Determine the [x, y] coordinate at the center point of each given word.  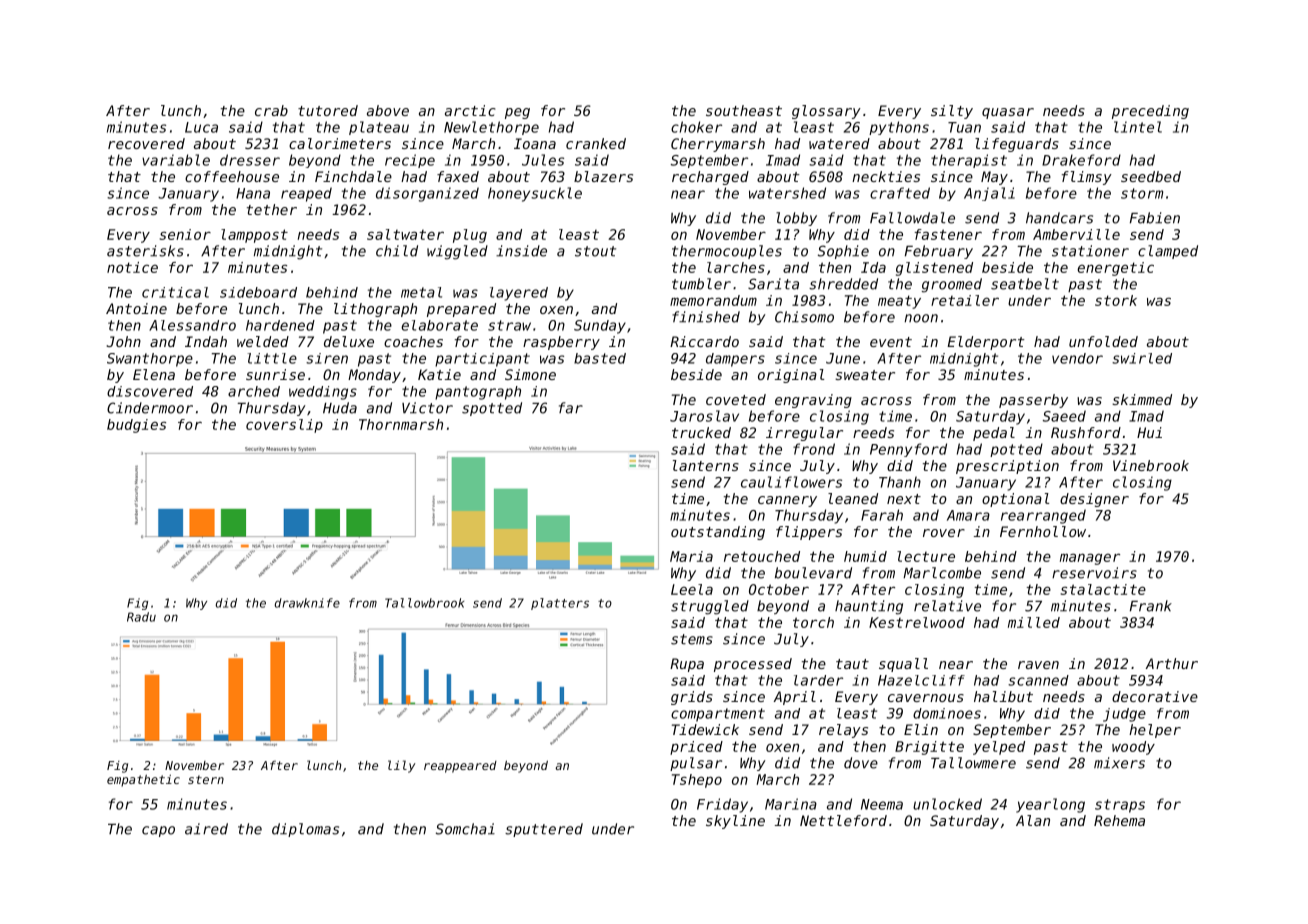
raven [1038, 665]
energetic [1115, 269]
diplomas [305, 830]
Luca [201, 127]
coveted [736, 399]
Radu [141, 617]
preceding [1150, 112]
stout [595, 251]
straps [1120, 806]
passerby [1033, 401]
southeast [744, 110]
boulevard [813, 573]
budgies [136, 426]
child [397, 251]
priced [696, 748]
